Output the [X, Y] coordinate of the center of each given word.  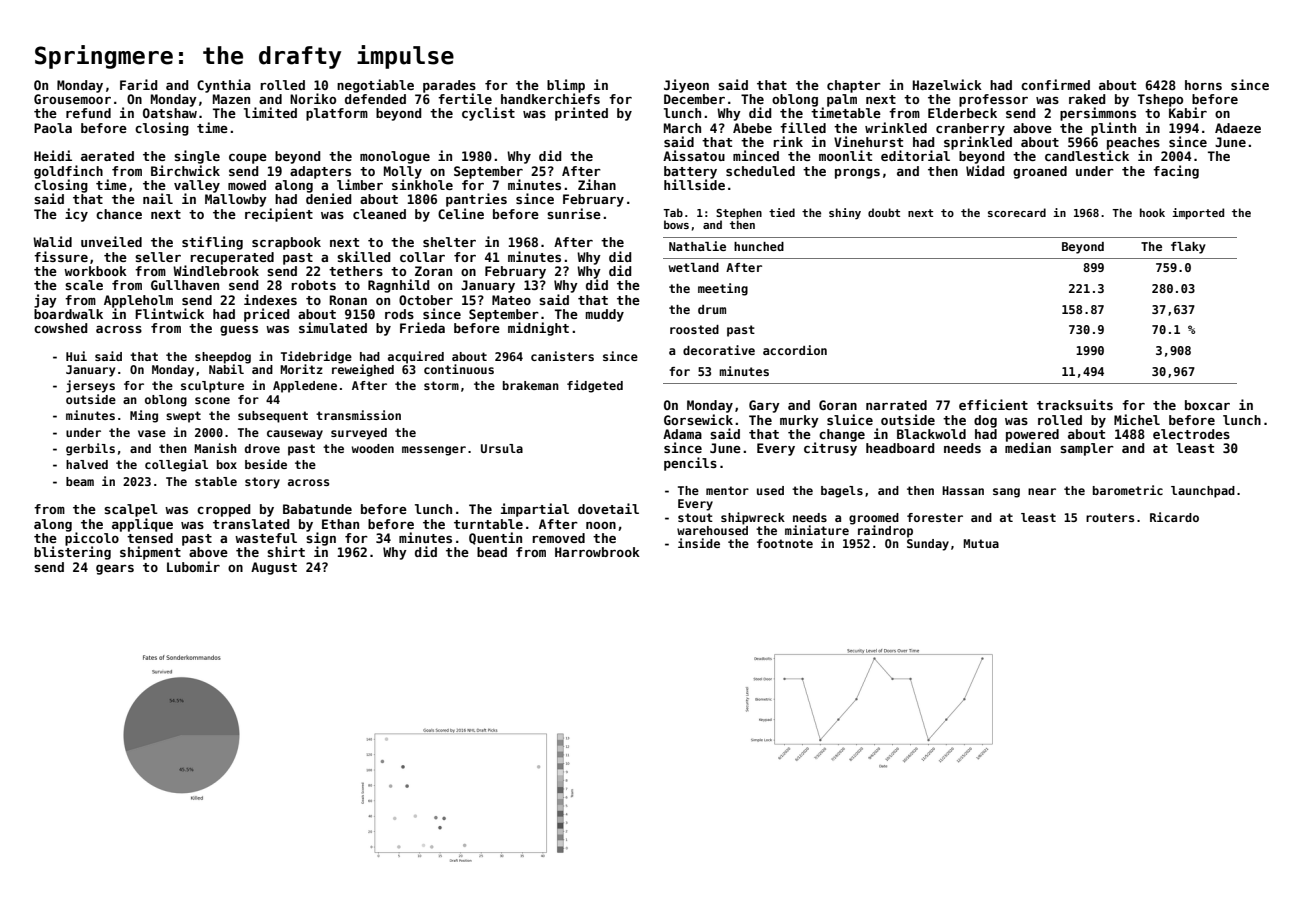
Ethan [340, 524]
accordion [795, 350]
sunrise [574, 213]
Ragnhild [399, 286]
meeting [723, 289]
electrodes [1191, 434]
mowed [247, 185]
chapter [854, 86]
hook [1152, 212]
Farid [139, 84]
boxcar [1207, 405]
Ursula [502, 448]
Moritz [301, 369]
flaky [1188, 248]
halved [87, 464]
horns [1203, 85]
